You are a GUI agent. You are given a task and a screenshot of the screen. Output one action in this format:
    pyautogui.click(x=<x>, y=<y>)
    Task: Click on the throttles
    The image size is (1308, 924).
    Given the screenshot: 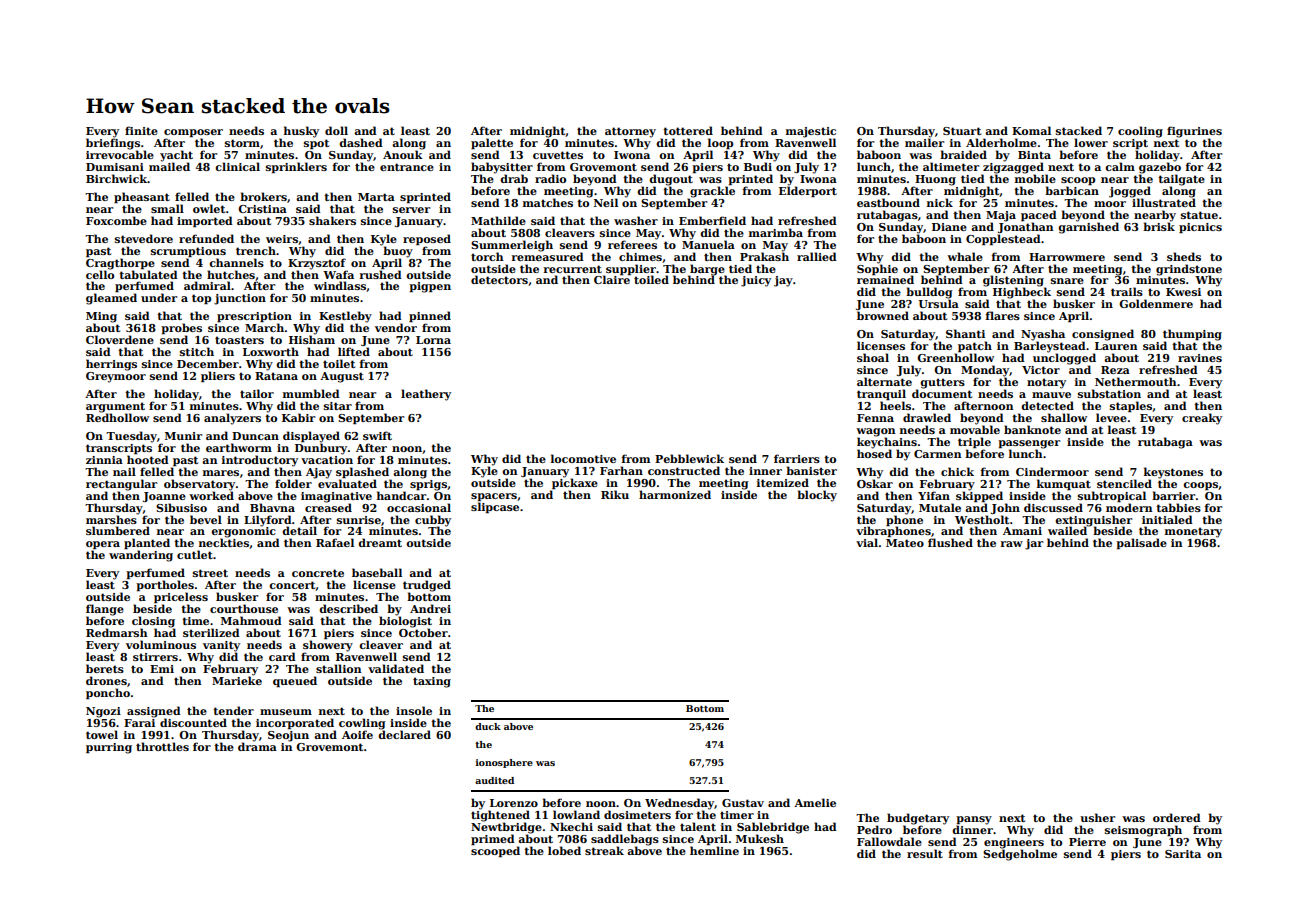 What is the action you would take?
    pyautogui.click(x=162, y=746)
